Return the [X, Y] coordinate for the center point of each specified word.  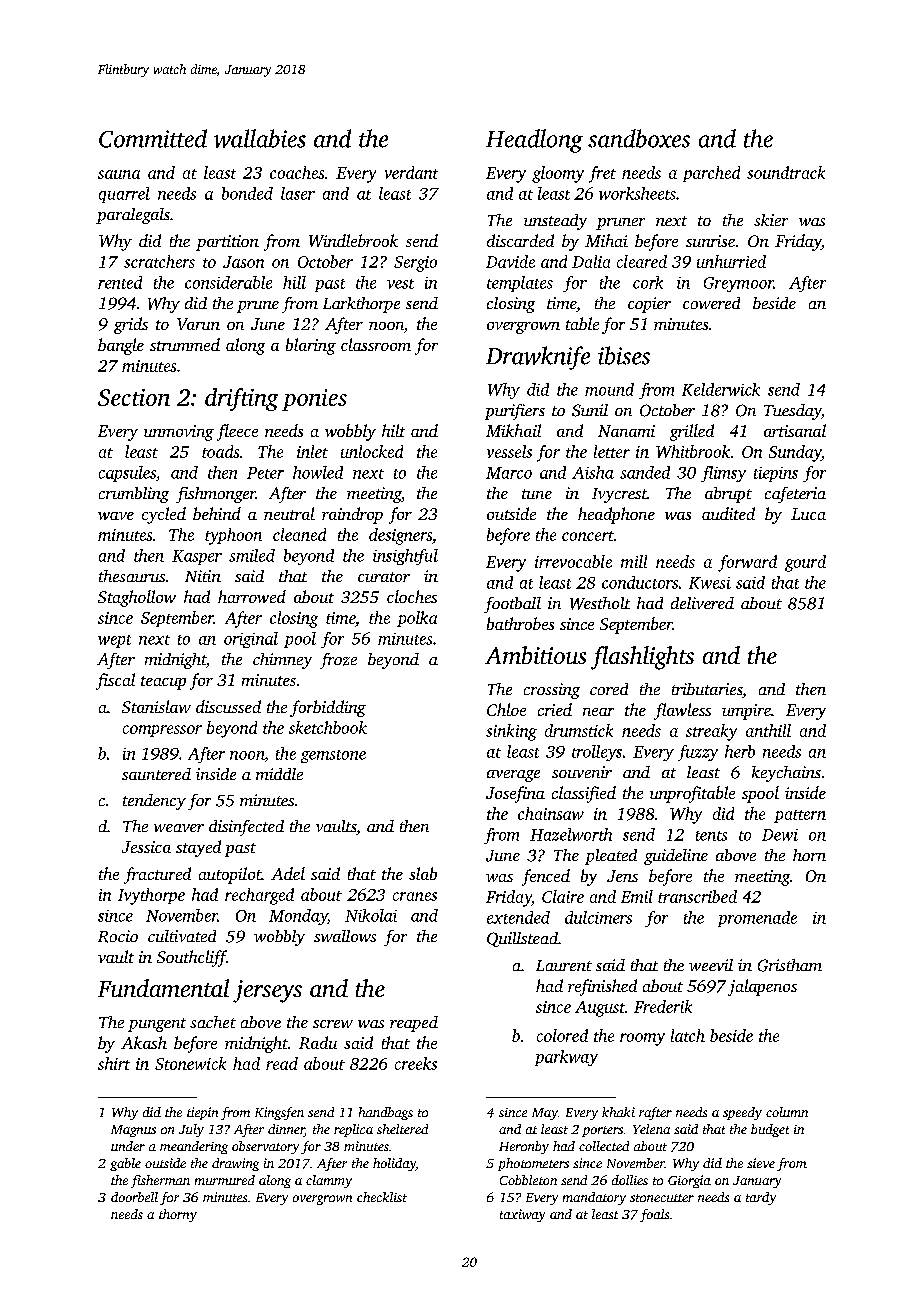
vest [400, 284]
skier [771, 220]
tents [711, 836]
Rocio [118, 936]
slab [423, 873]
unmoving [179, 433]
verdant [411, 172]
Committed [153, 138]
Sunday [795, 453]
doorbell [134, 1197]
